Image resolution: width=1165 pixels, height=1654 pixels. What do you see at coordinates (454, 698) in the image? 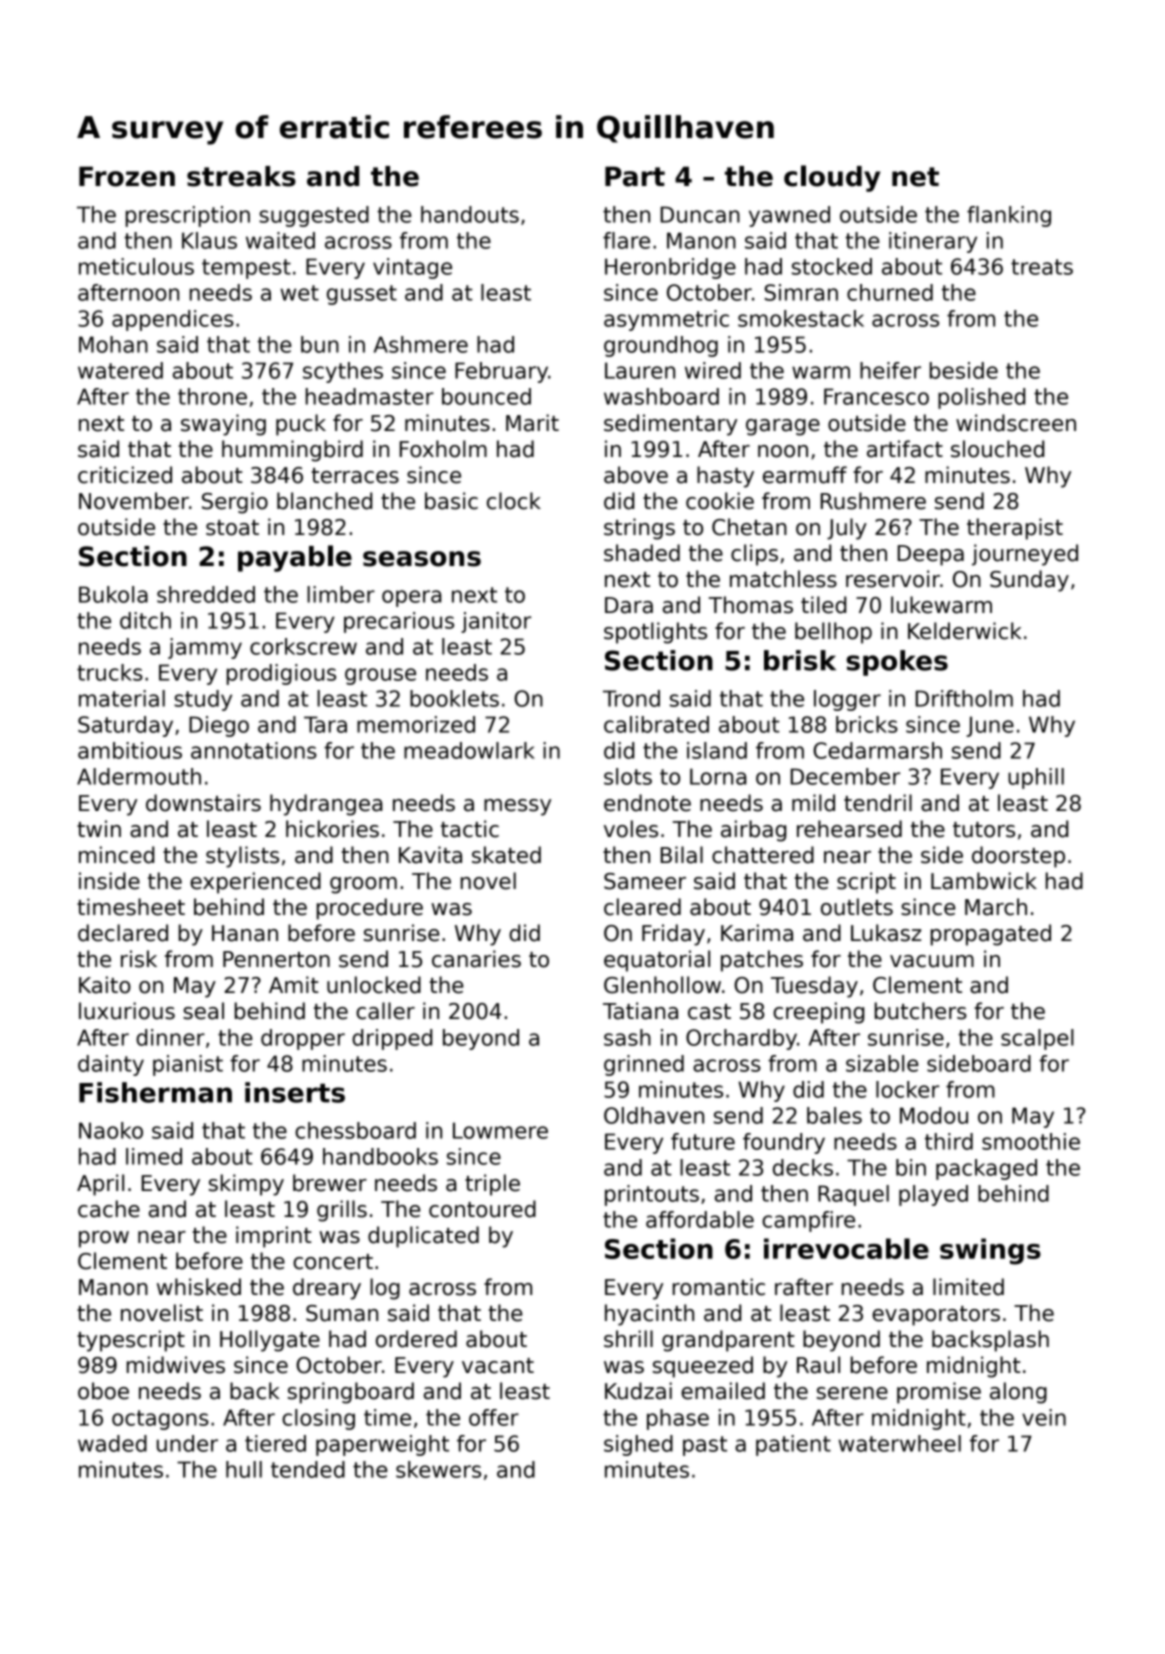
I see `booklets` at bounding box center [454, 698].
